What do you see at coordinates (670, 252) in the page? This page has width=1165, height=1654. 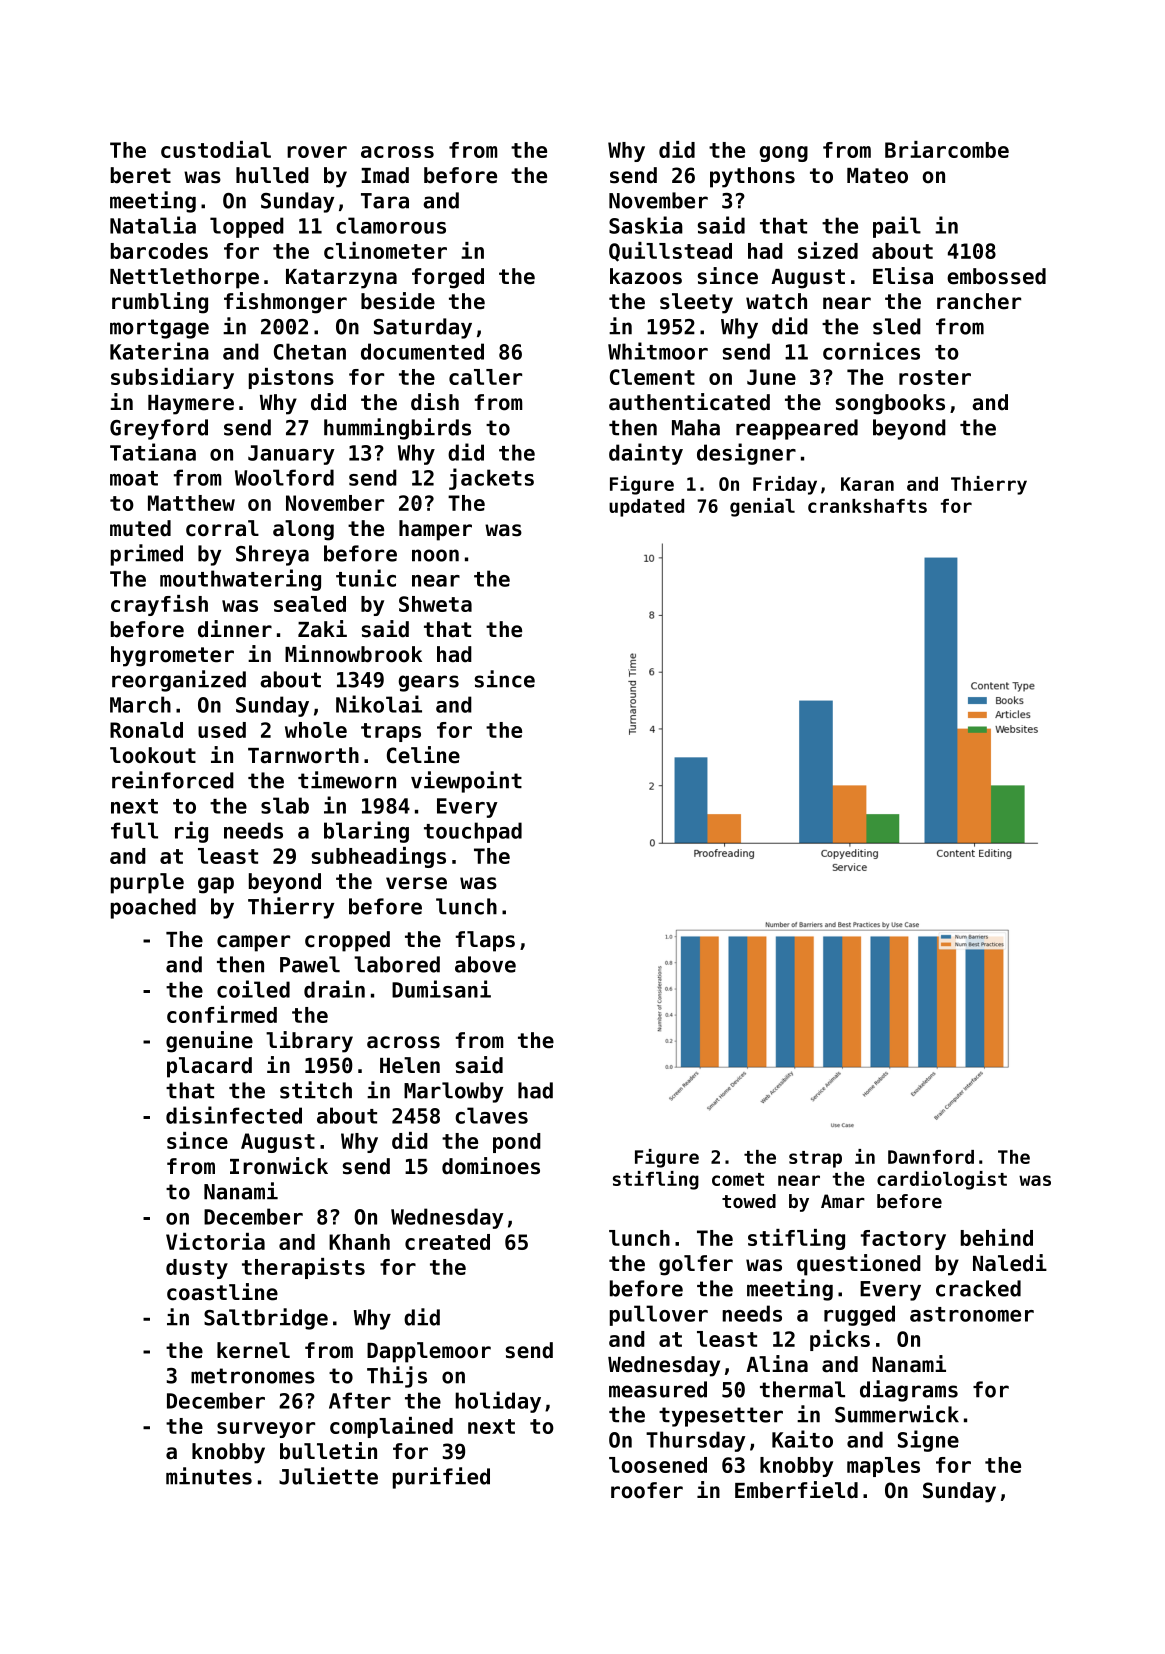 I see `Quillstead` at bounding box center [670, 252].
